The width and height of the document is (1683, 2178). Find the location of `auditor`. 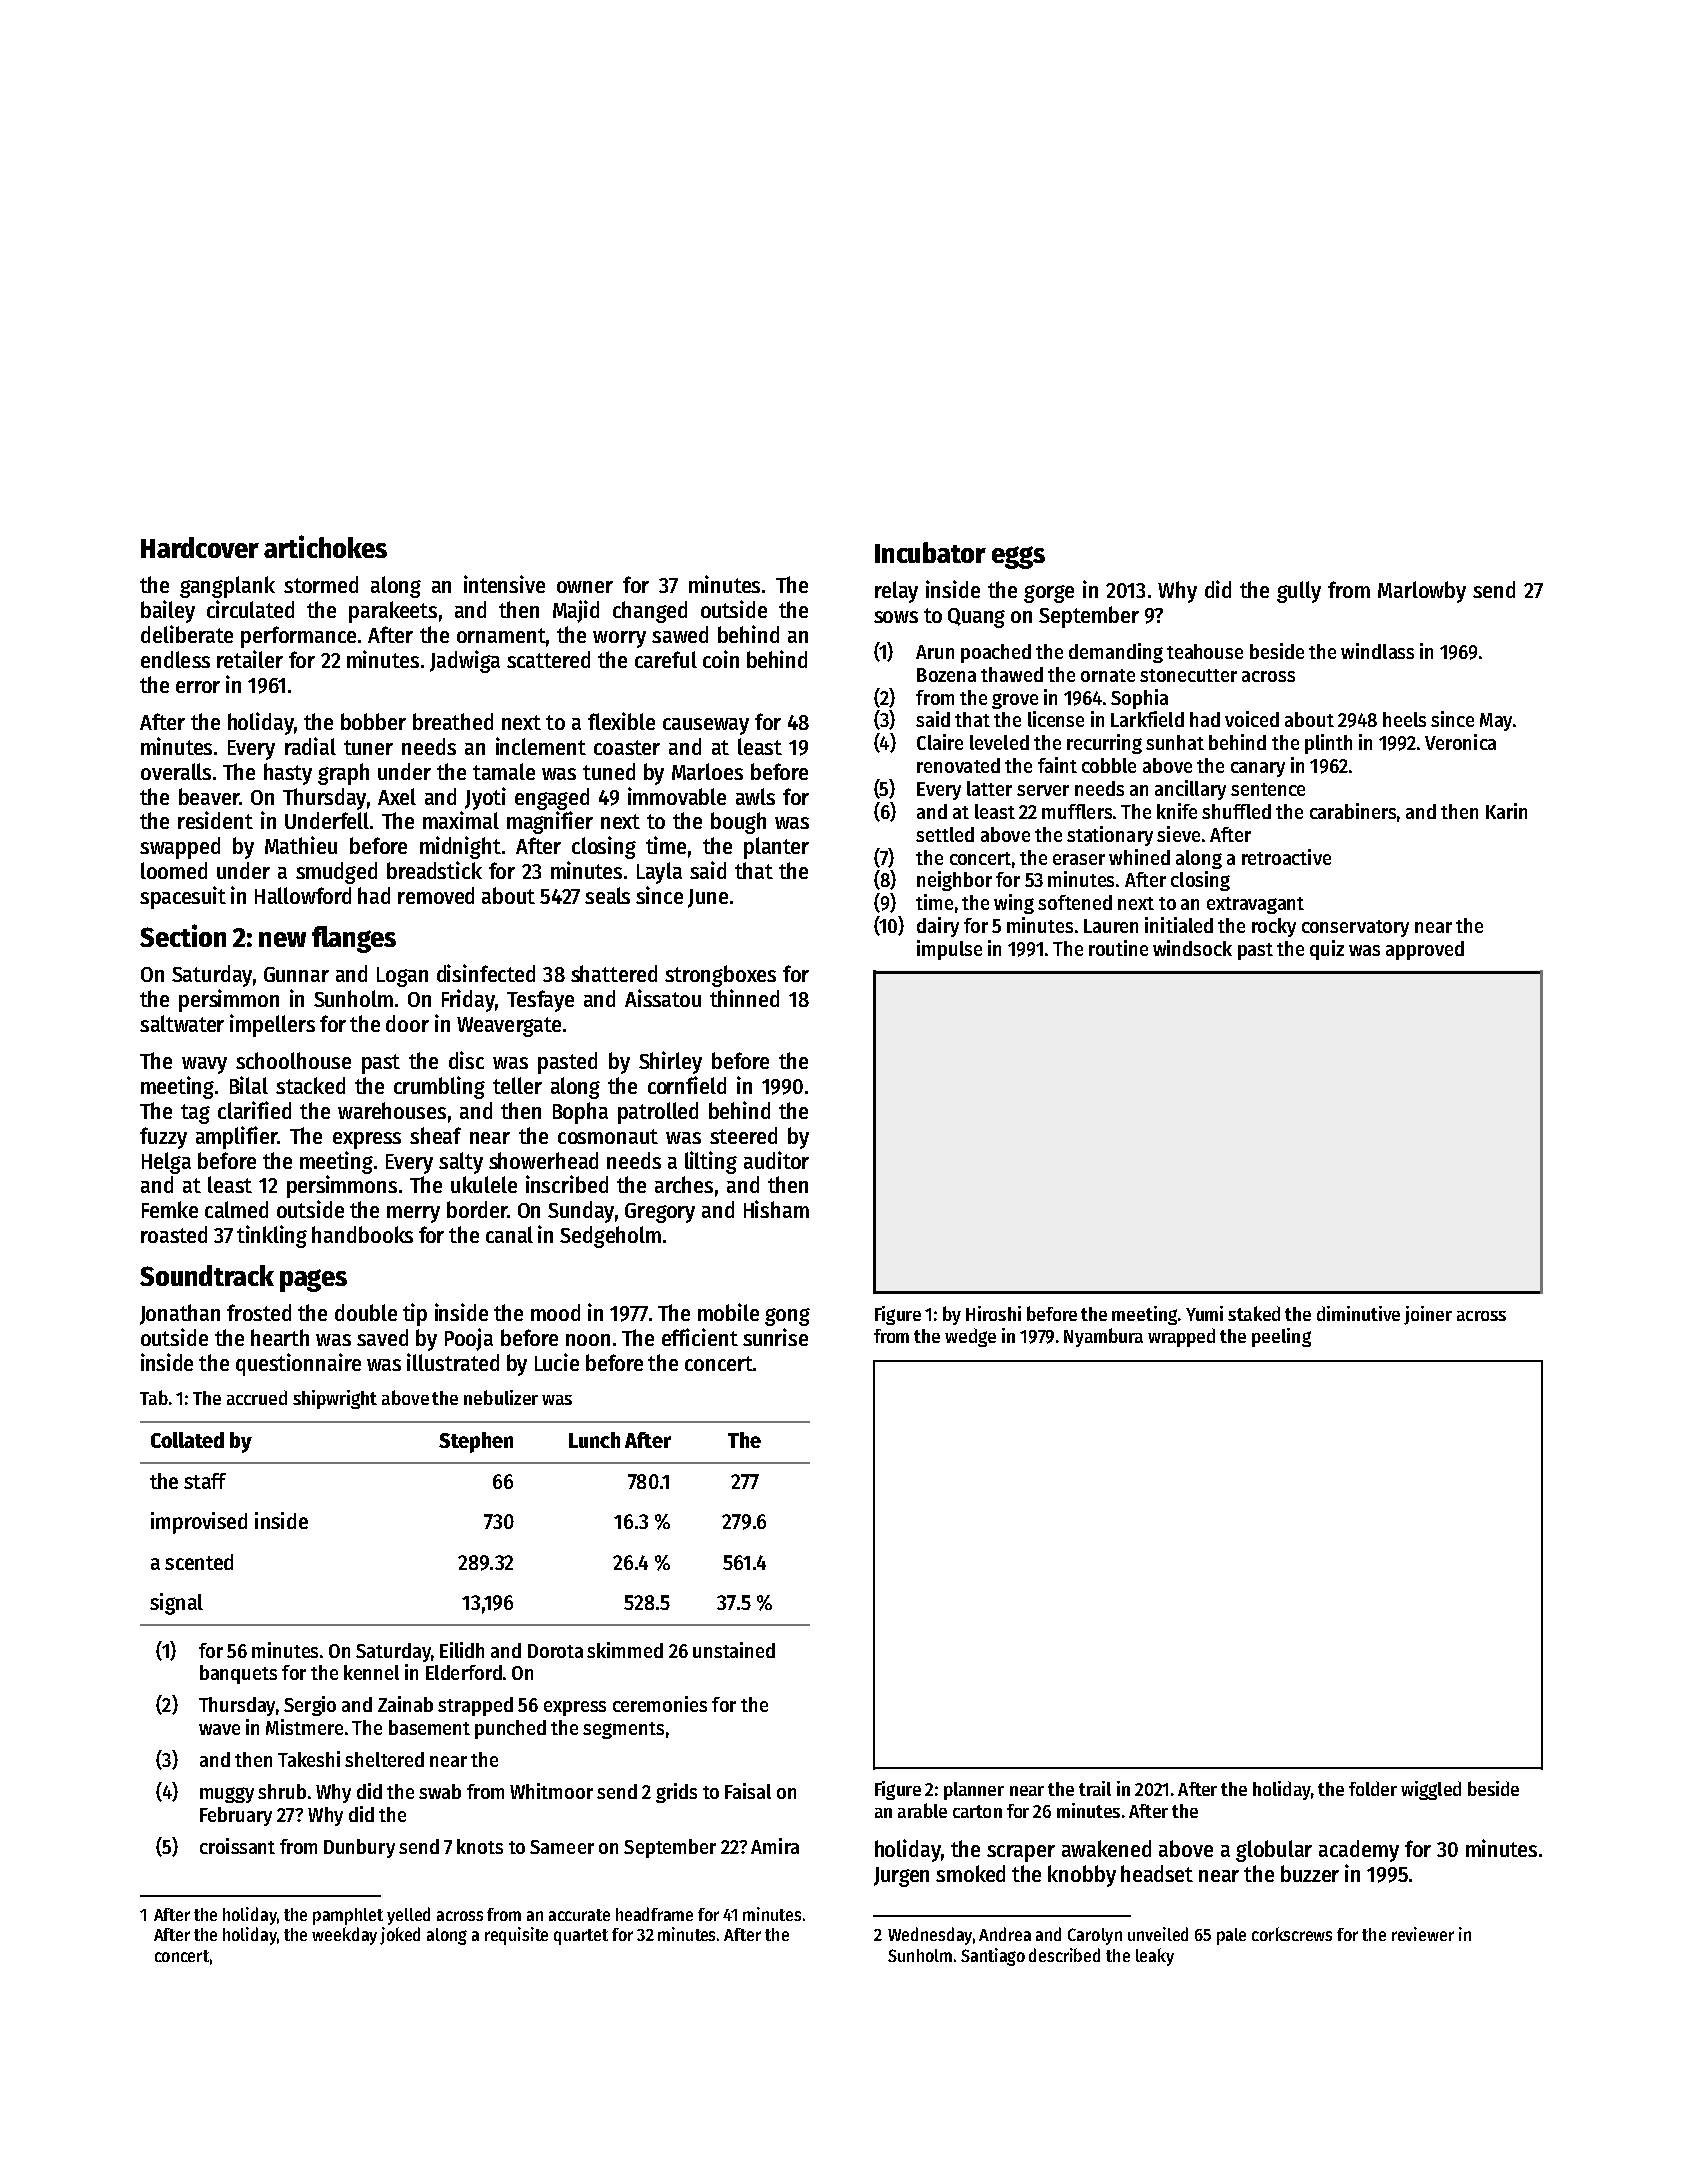

auditor is located at coordinates (776, 1160).
